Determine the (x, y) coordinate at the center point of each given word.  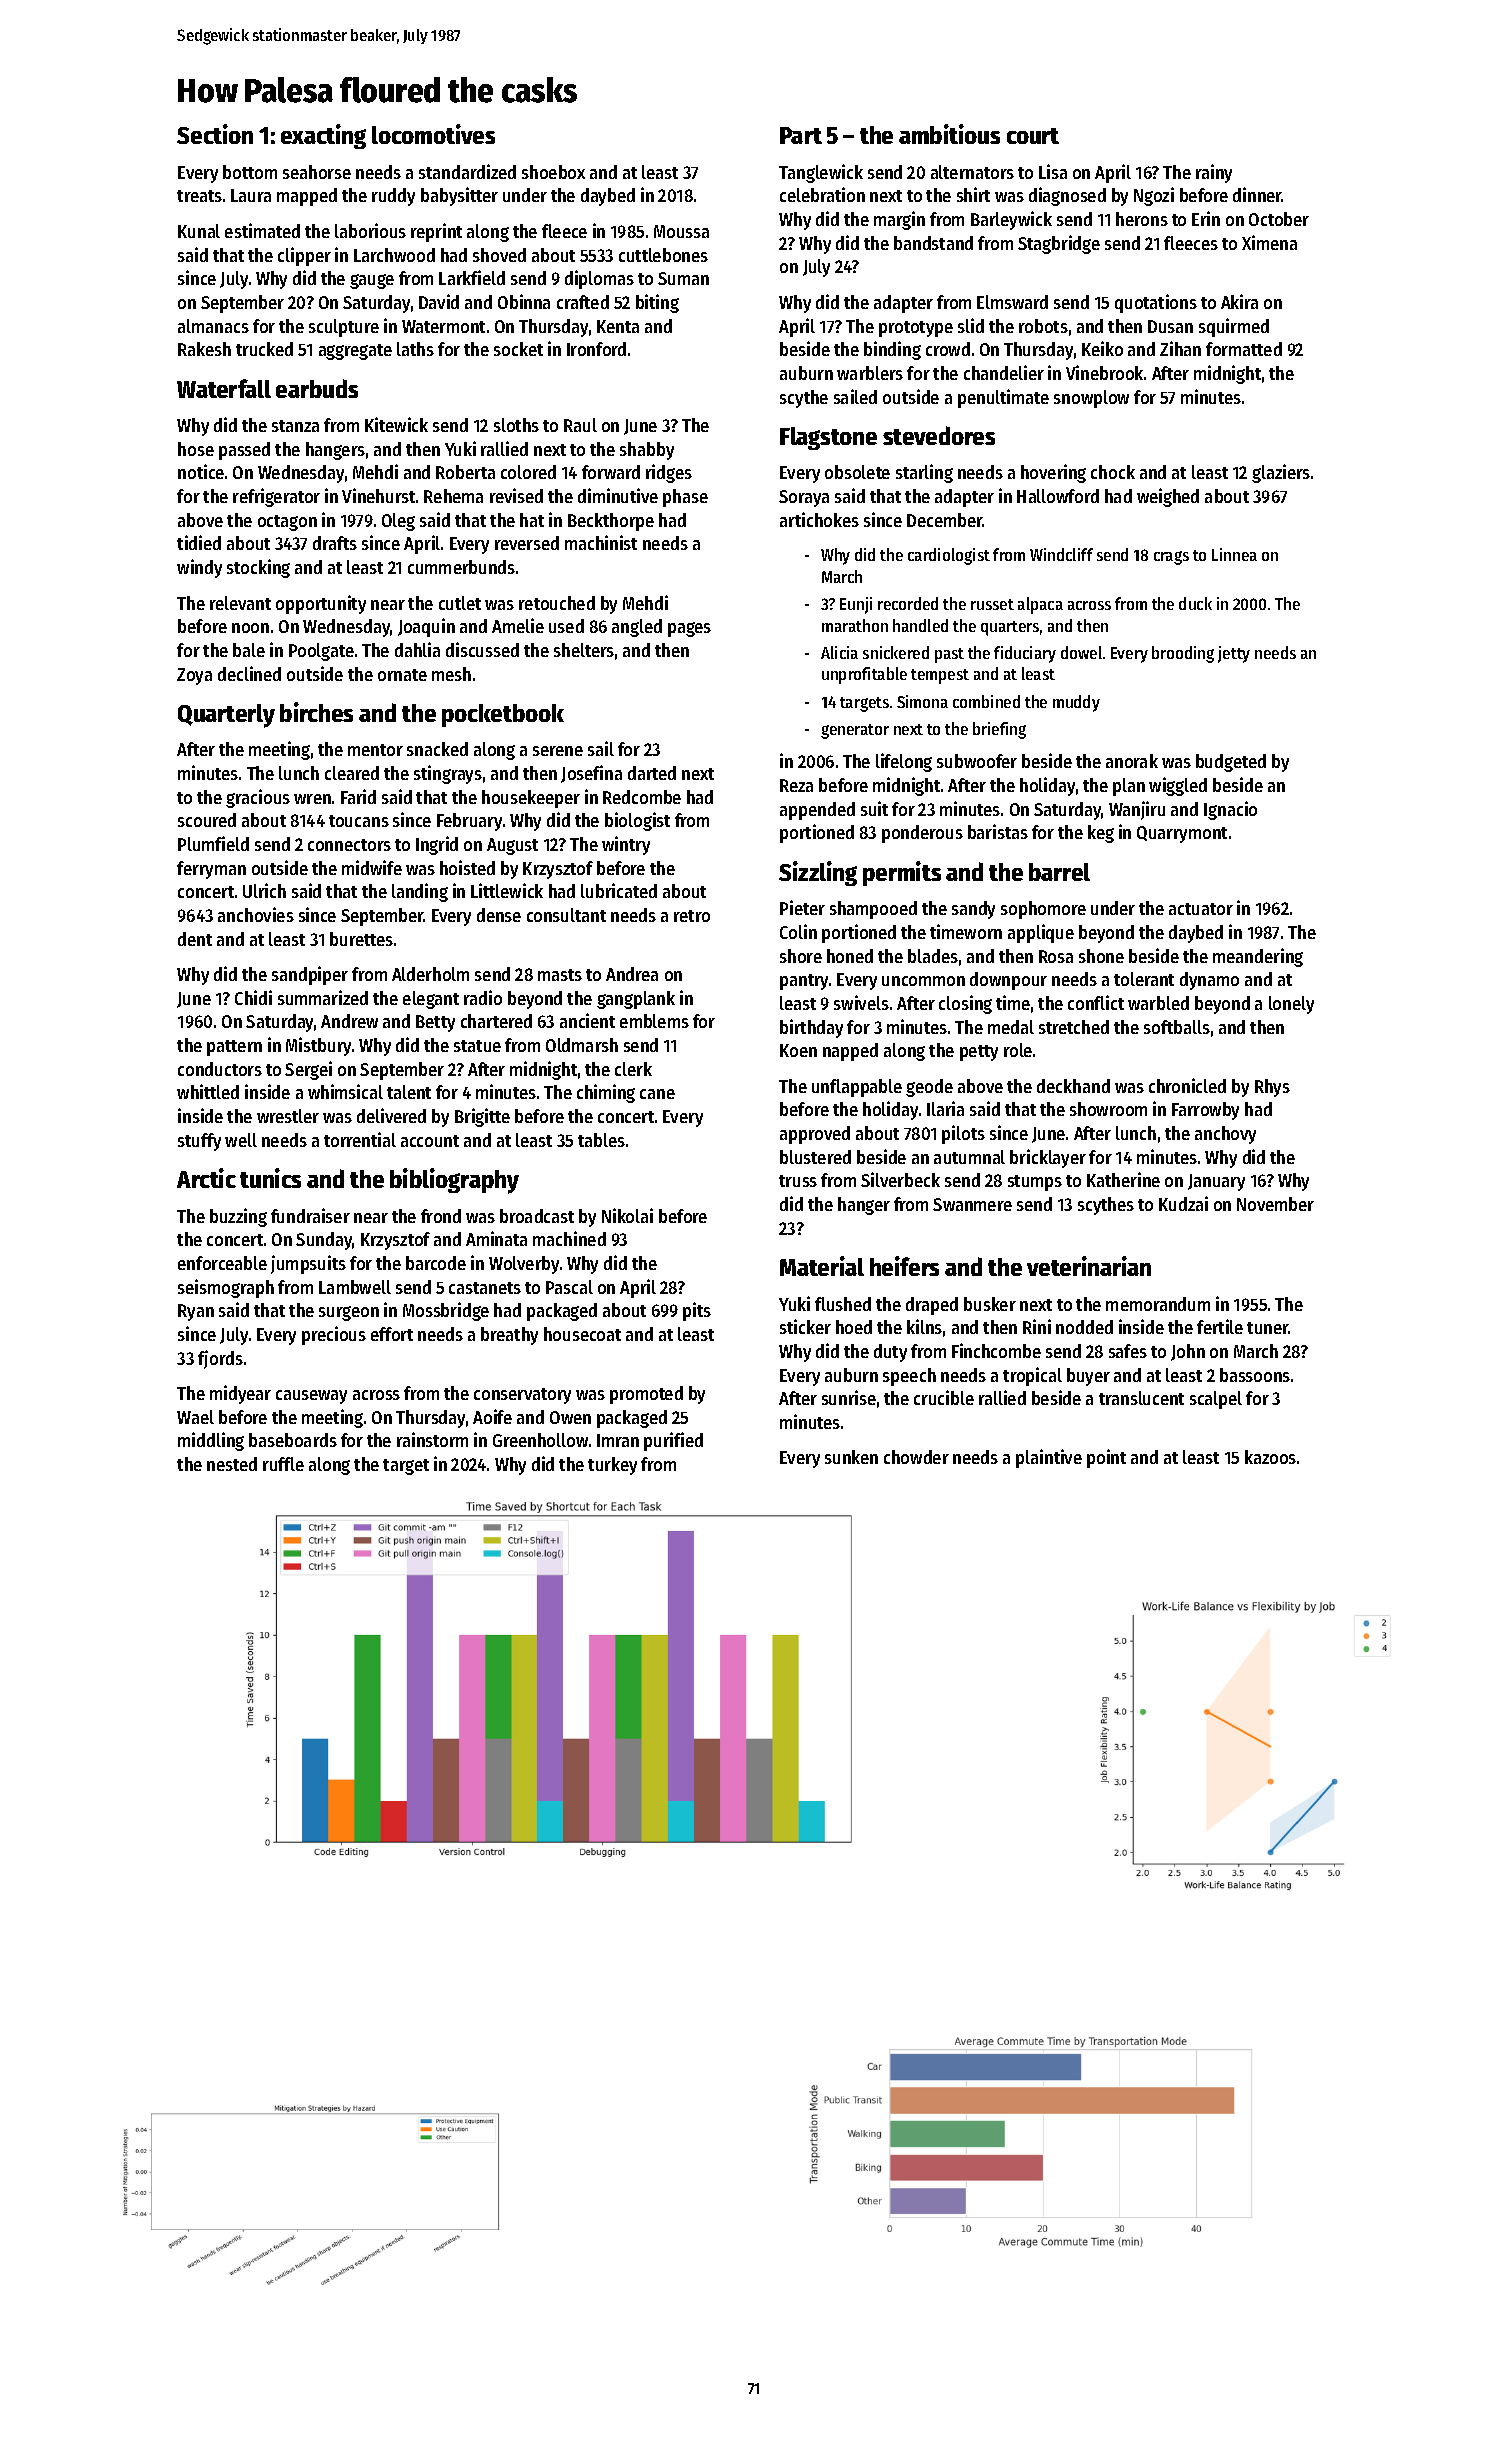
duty (890, 1353)
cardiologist (949, 556)
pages (689, 629)
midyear (240, 1394)
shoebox (553, 172)
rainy (1214, 173)
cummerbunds (461, 567)
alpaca (1040, 605)
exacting (323, 136)
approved (815, 1135)
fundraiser (310, 1215)
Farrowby (1205, 1111)
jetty (1234, 654)
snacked (437, 749)
